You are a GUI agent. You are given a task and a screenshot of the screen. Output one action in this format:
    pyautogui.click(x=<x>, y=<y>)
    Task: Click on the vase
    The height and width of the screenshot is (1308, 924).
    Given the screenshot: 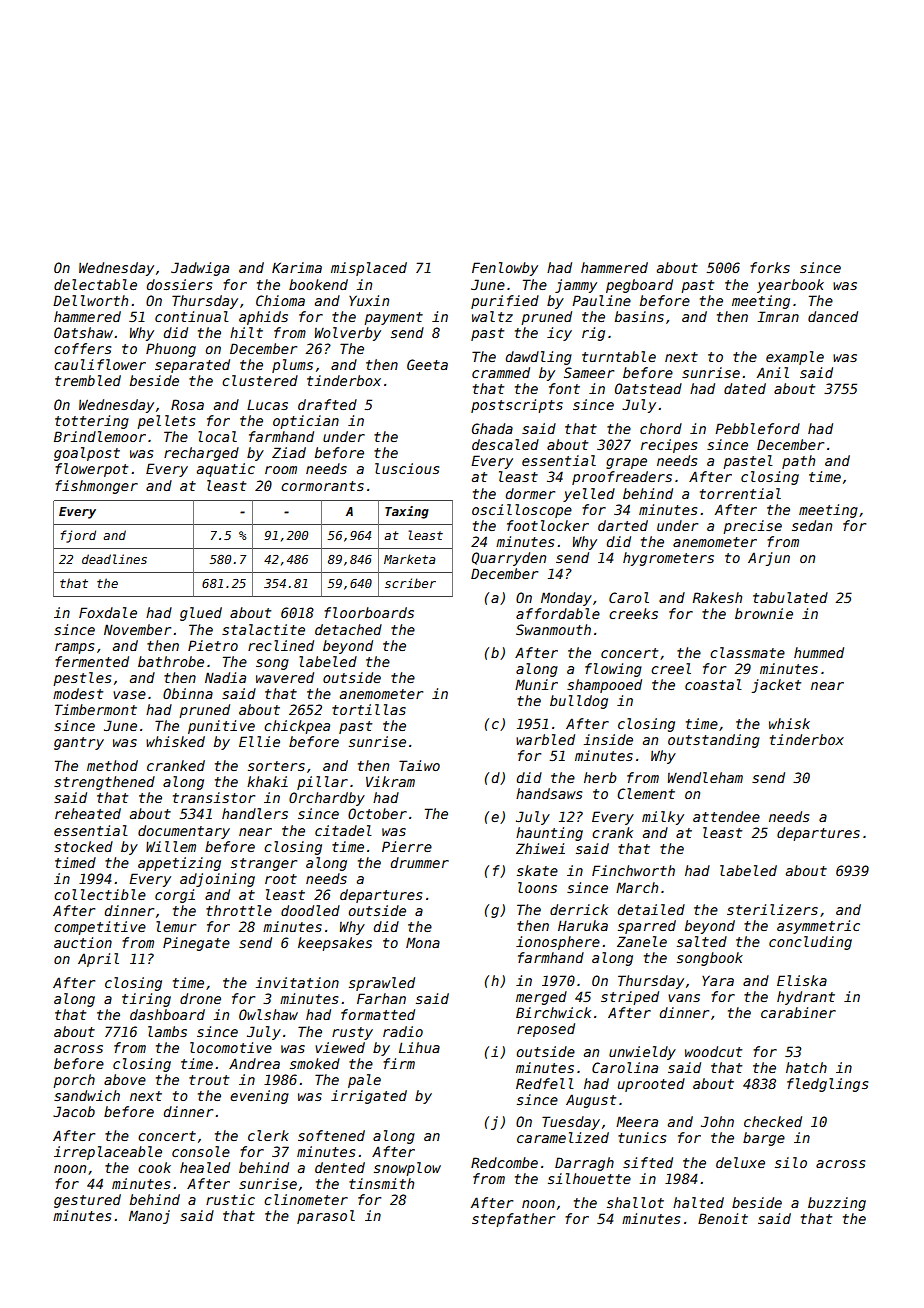 What is the action you would take?
    pyautogui.click(x=129, y=695)
